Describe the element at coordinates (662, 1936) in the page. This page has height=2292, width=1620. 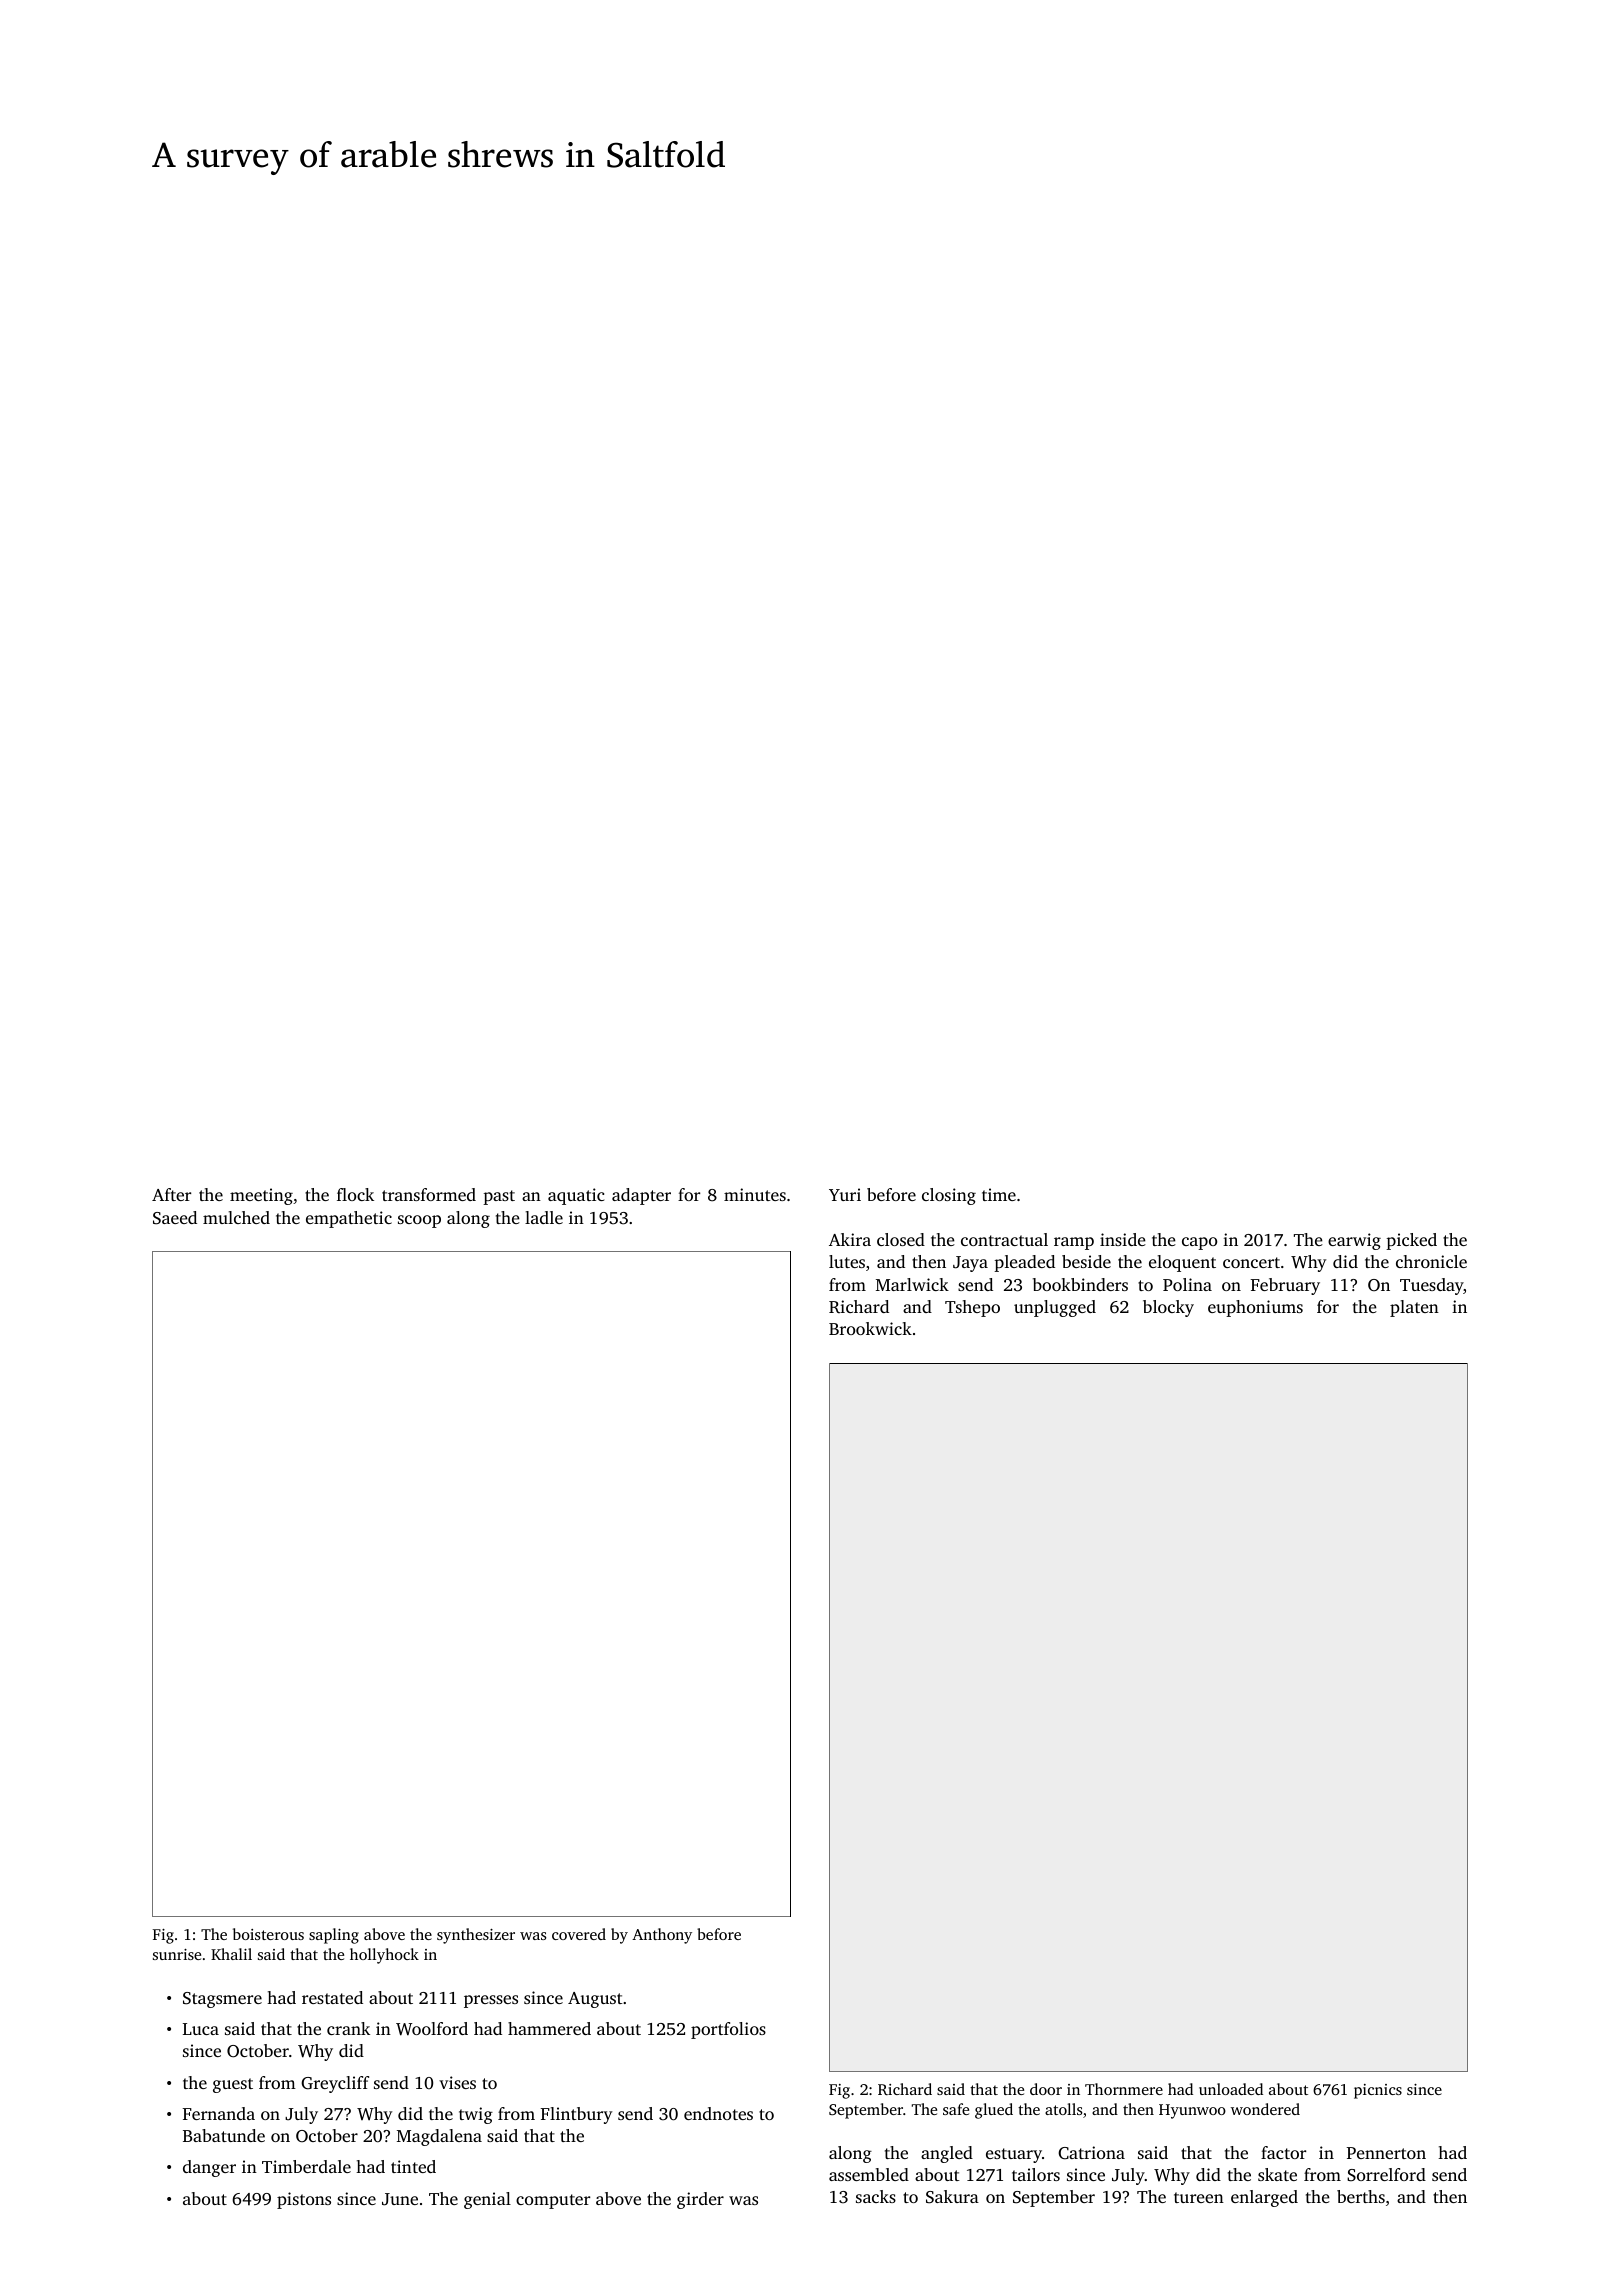
I see `Anthony` at that location.
